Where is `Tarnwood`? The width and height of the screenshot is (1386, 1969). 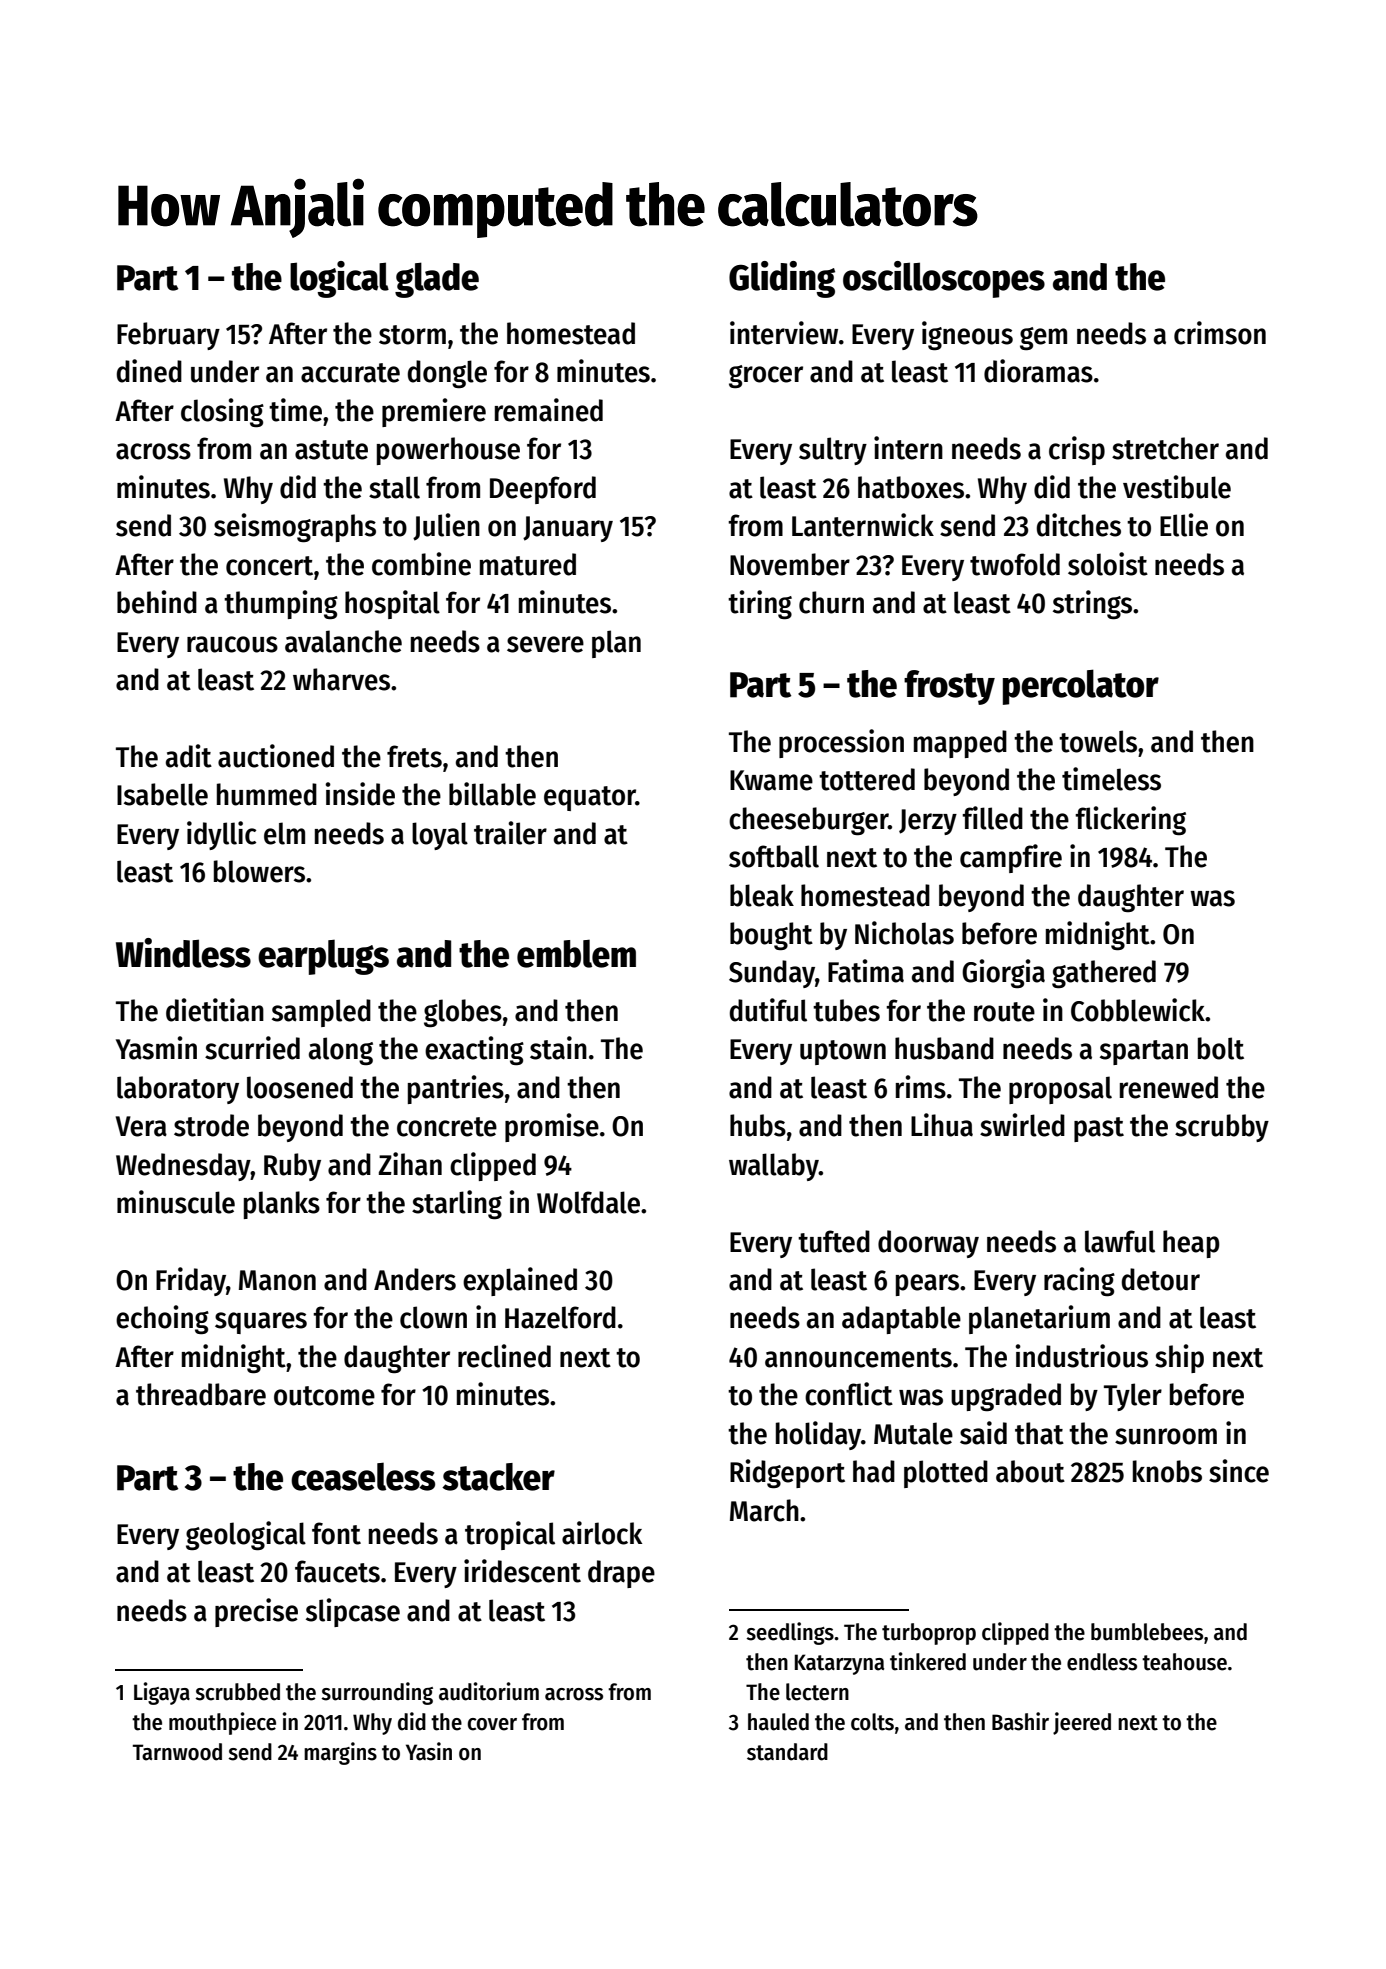
Tarnwood is located at coordinates (177, 1752).
